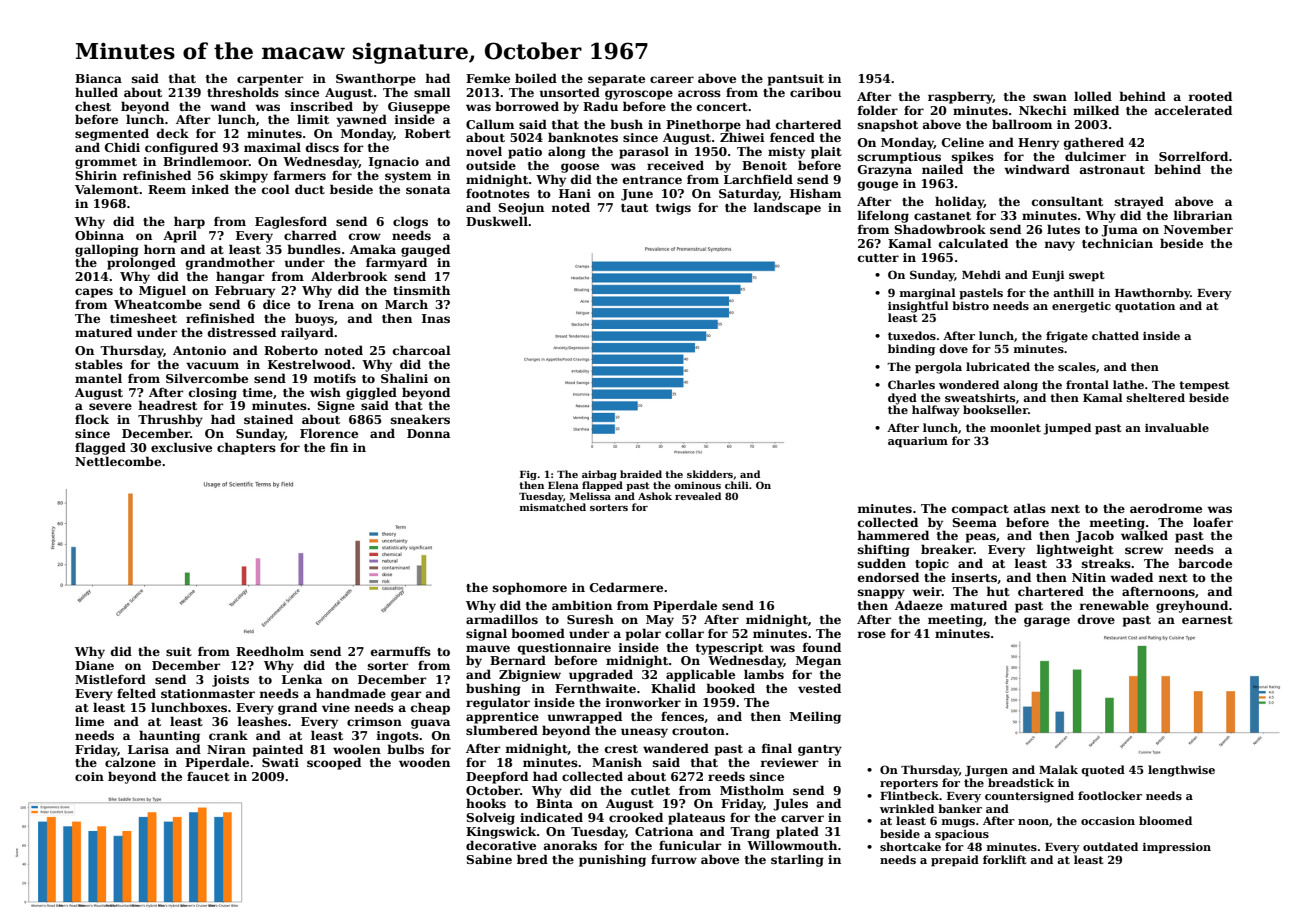  I want to click on boiled, so click(536, 78).
